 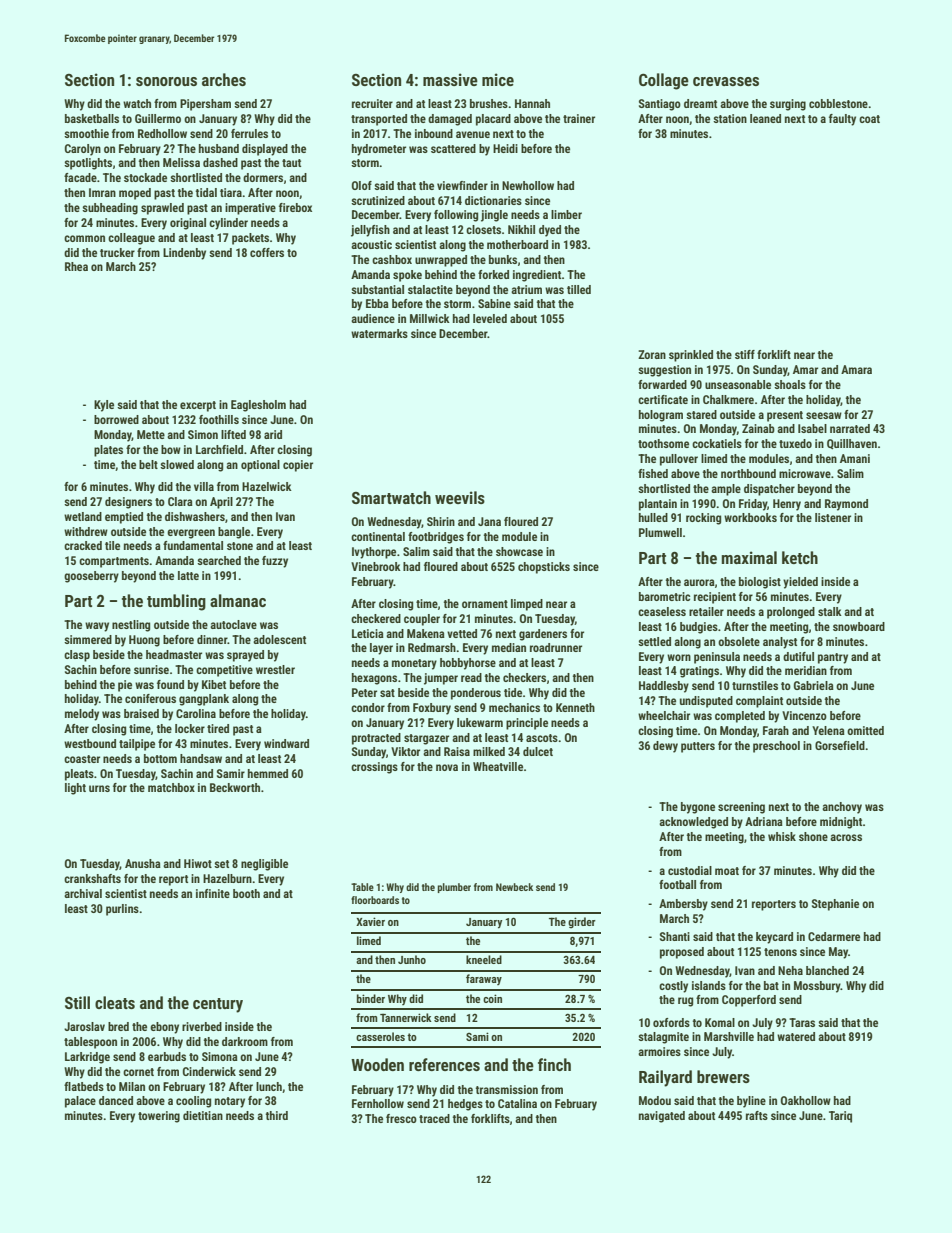 What do you see at coordinates (450, 120) in the screenshot?
I see `damaged` at bounding box center [450, 120].
